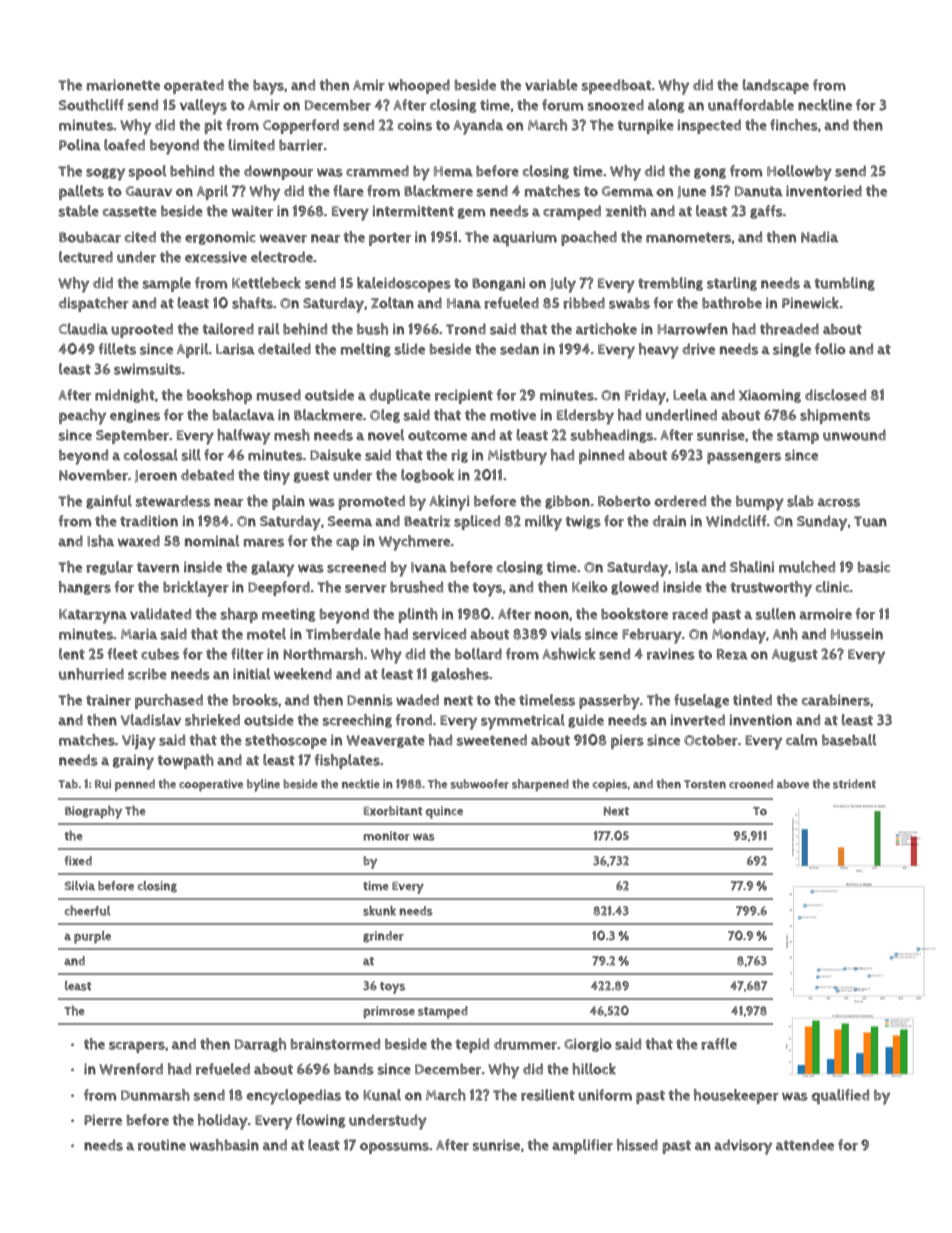  Describe the element at coordinates (552, 615) in the page. I see `noon` at that location.
